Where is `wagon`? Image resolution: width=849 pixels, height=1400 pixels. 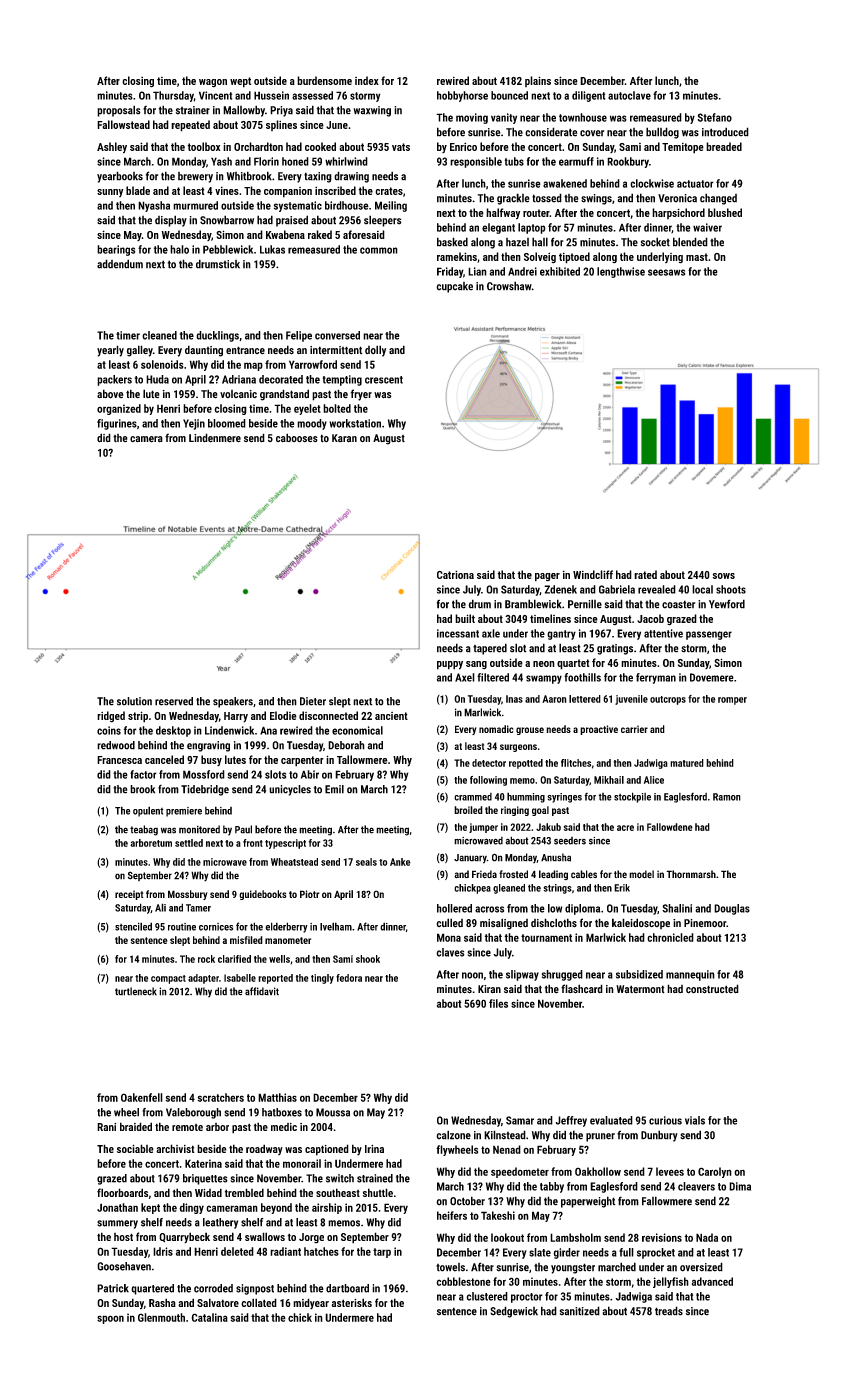
wagon is located at coordinates (213, 83).
